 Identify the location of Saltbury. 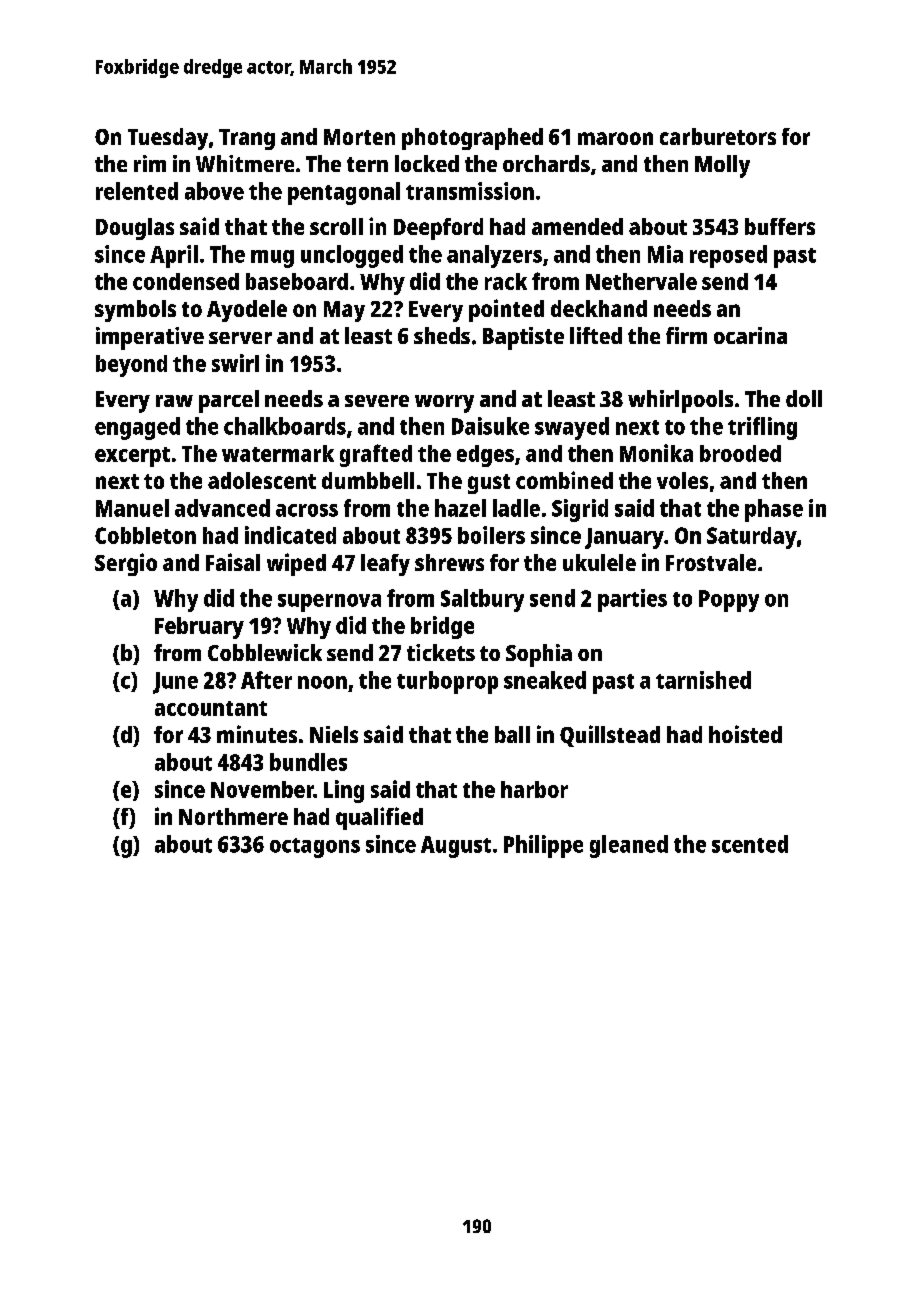
(482, 600).
